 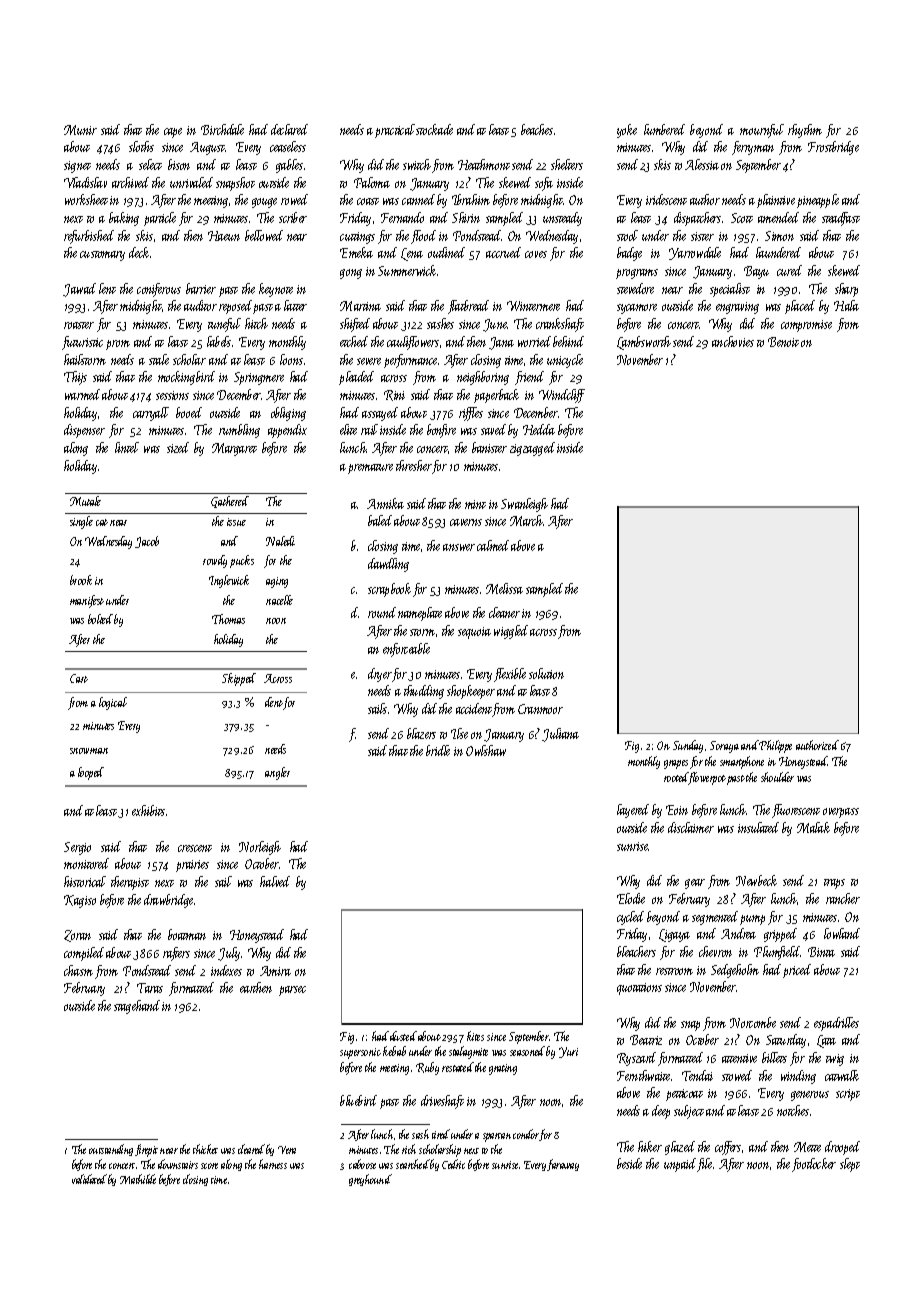 I want to click on quotations, so click(x=639, y=989).
